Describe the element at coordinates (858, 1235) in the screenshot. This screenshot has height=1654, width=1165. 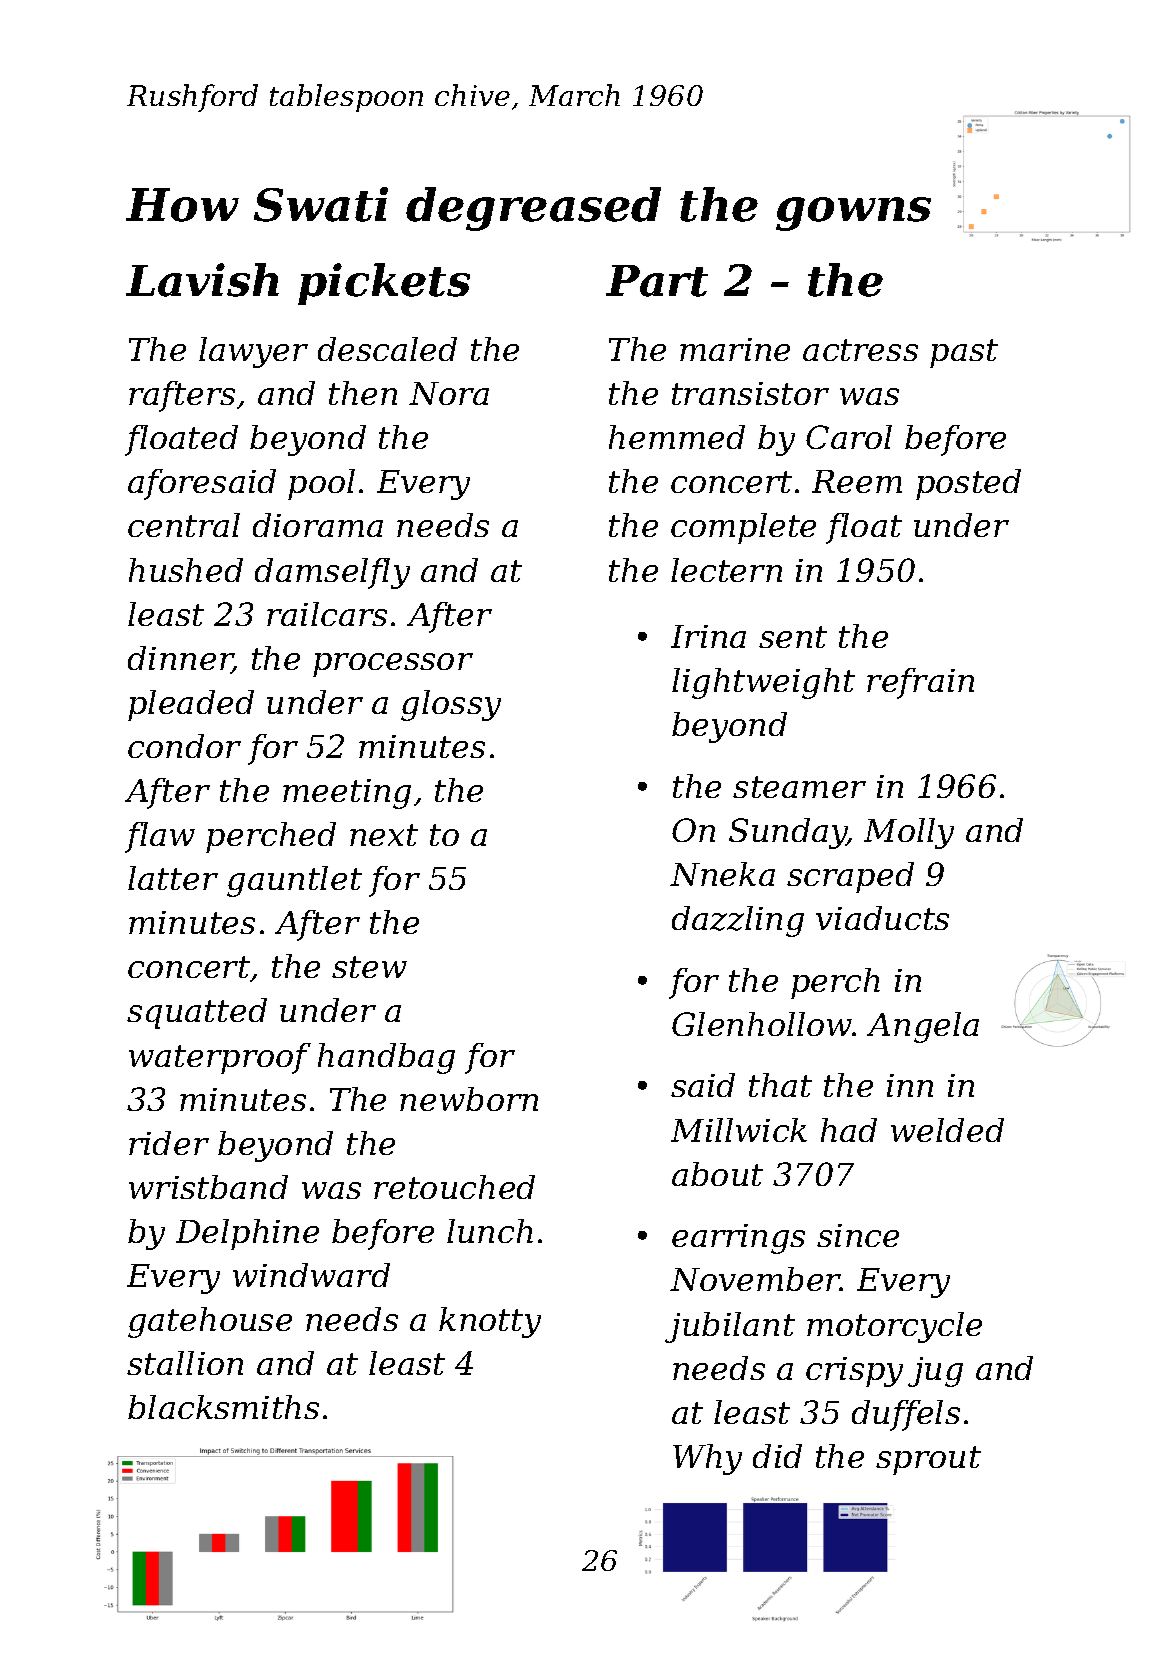
I see `since` at that location.
